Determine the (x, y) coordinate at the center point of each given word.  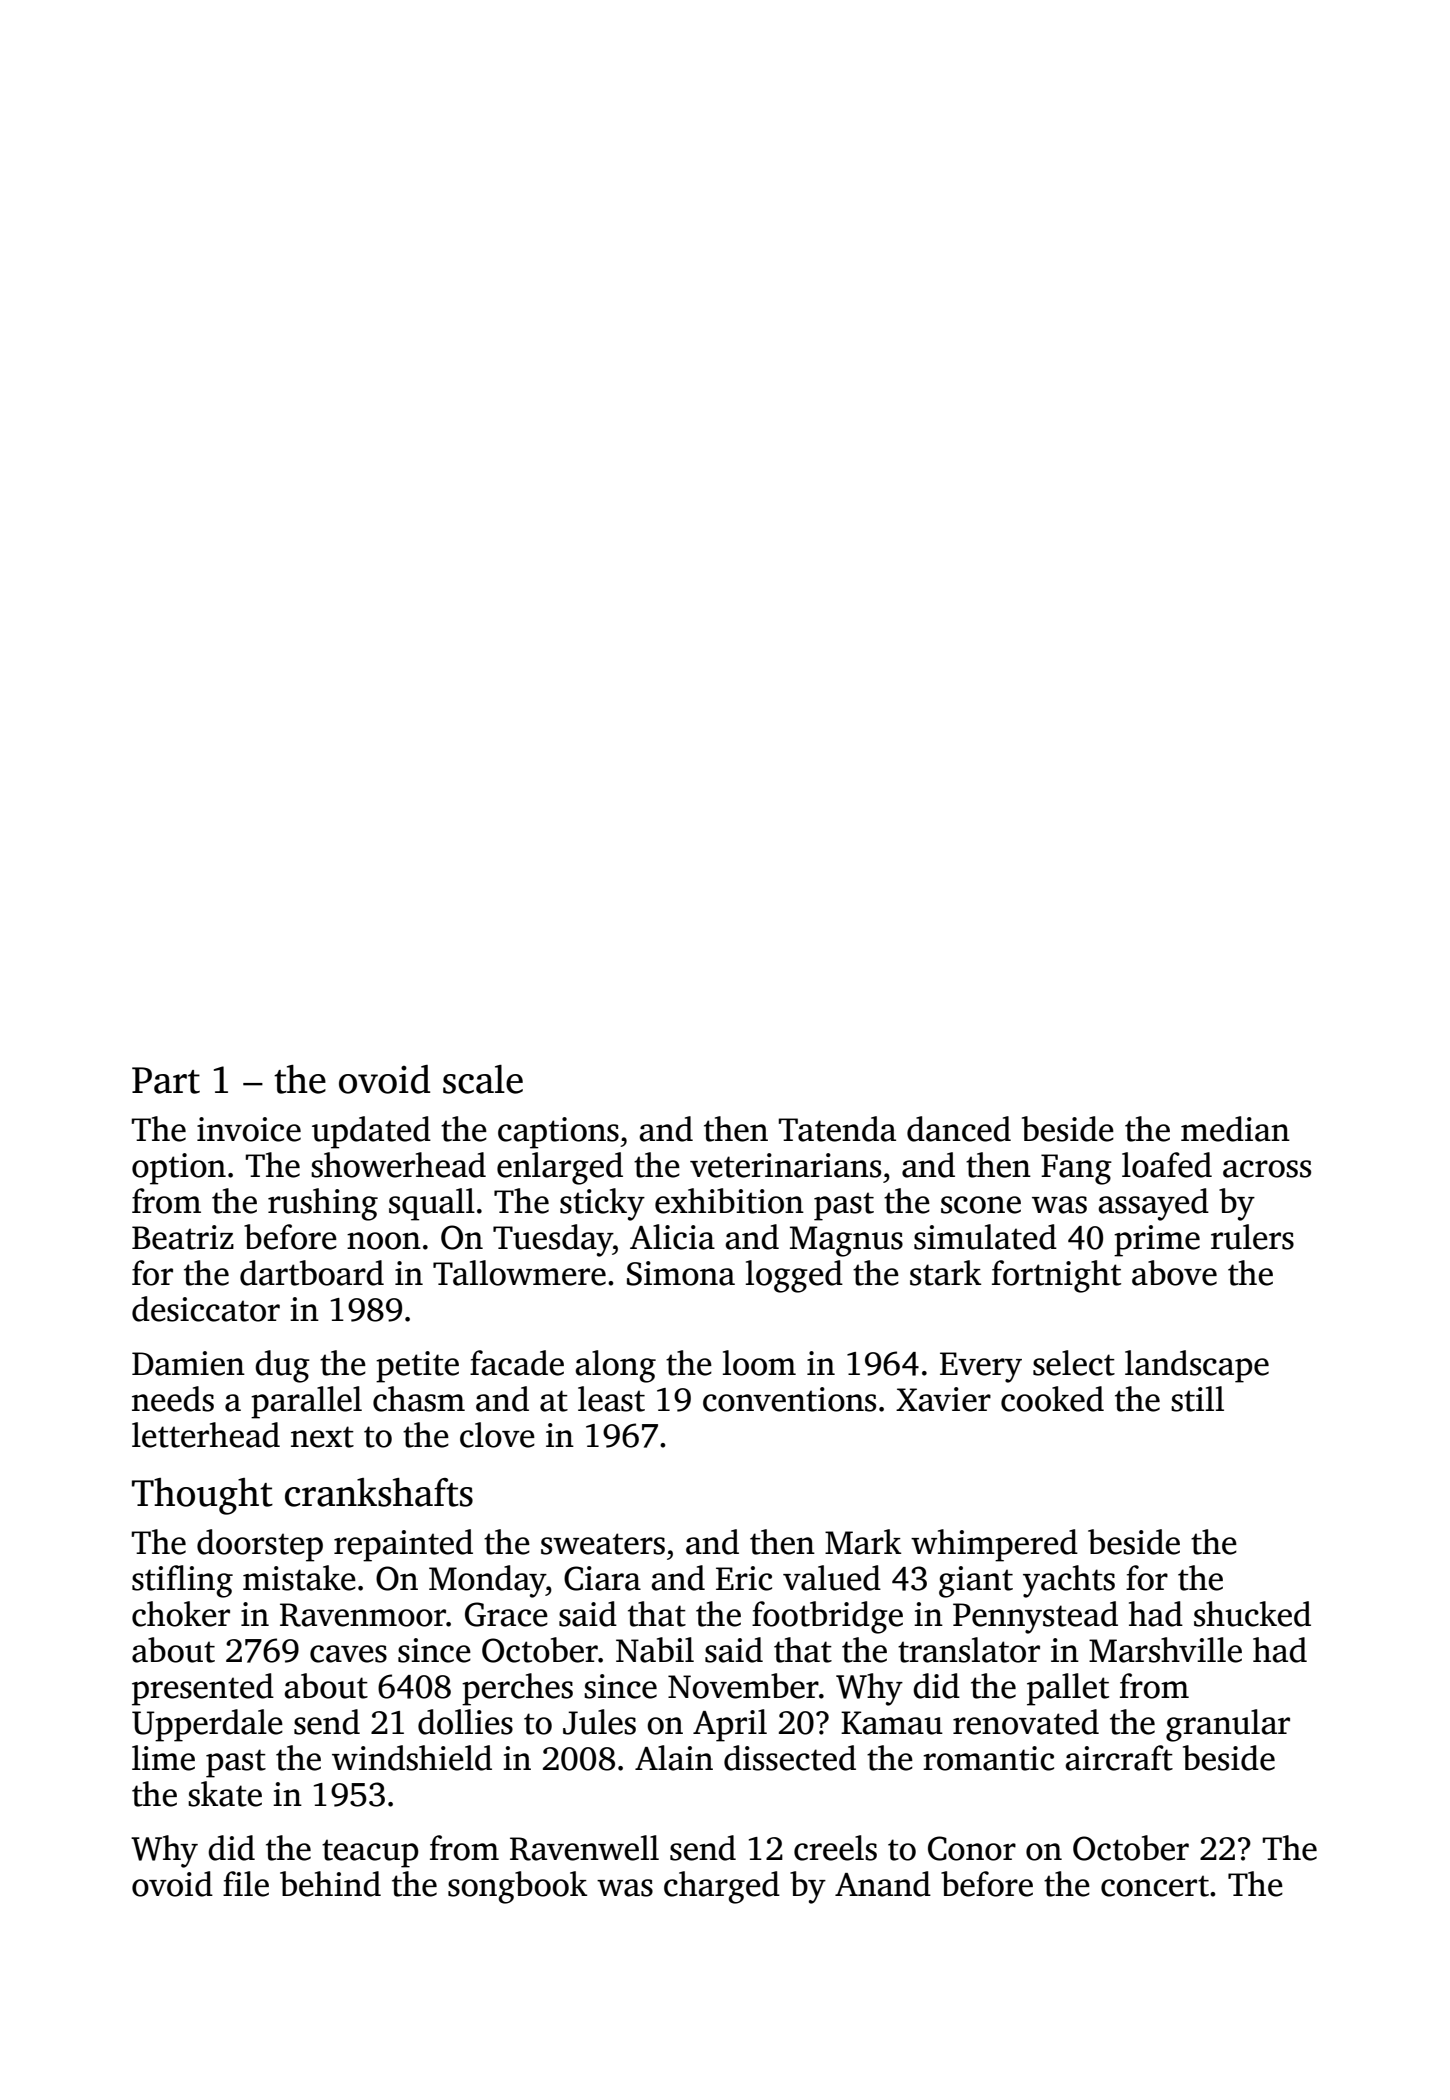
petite (417, 1367)
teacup (370, 1853)
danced (959, 1129)
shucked (1252, 1614)
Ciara (602, 1578)
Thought (202, 1496)
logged (794, 1276)
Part (166, 1080)
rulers (1252, 1237)
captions (558, 1133)
